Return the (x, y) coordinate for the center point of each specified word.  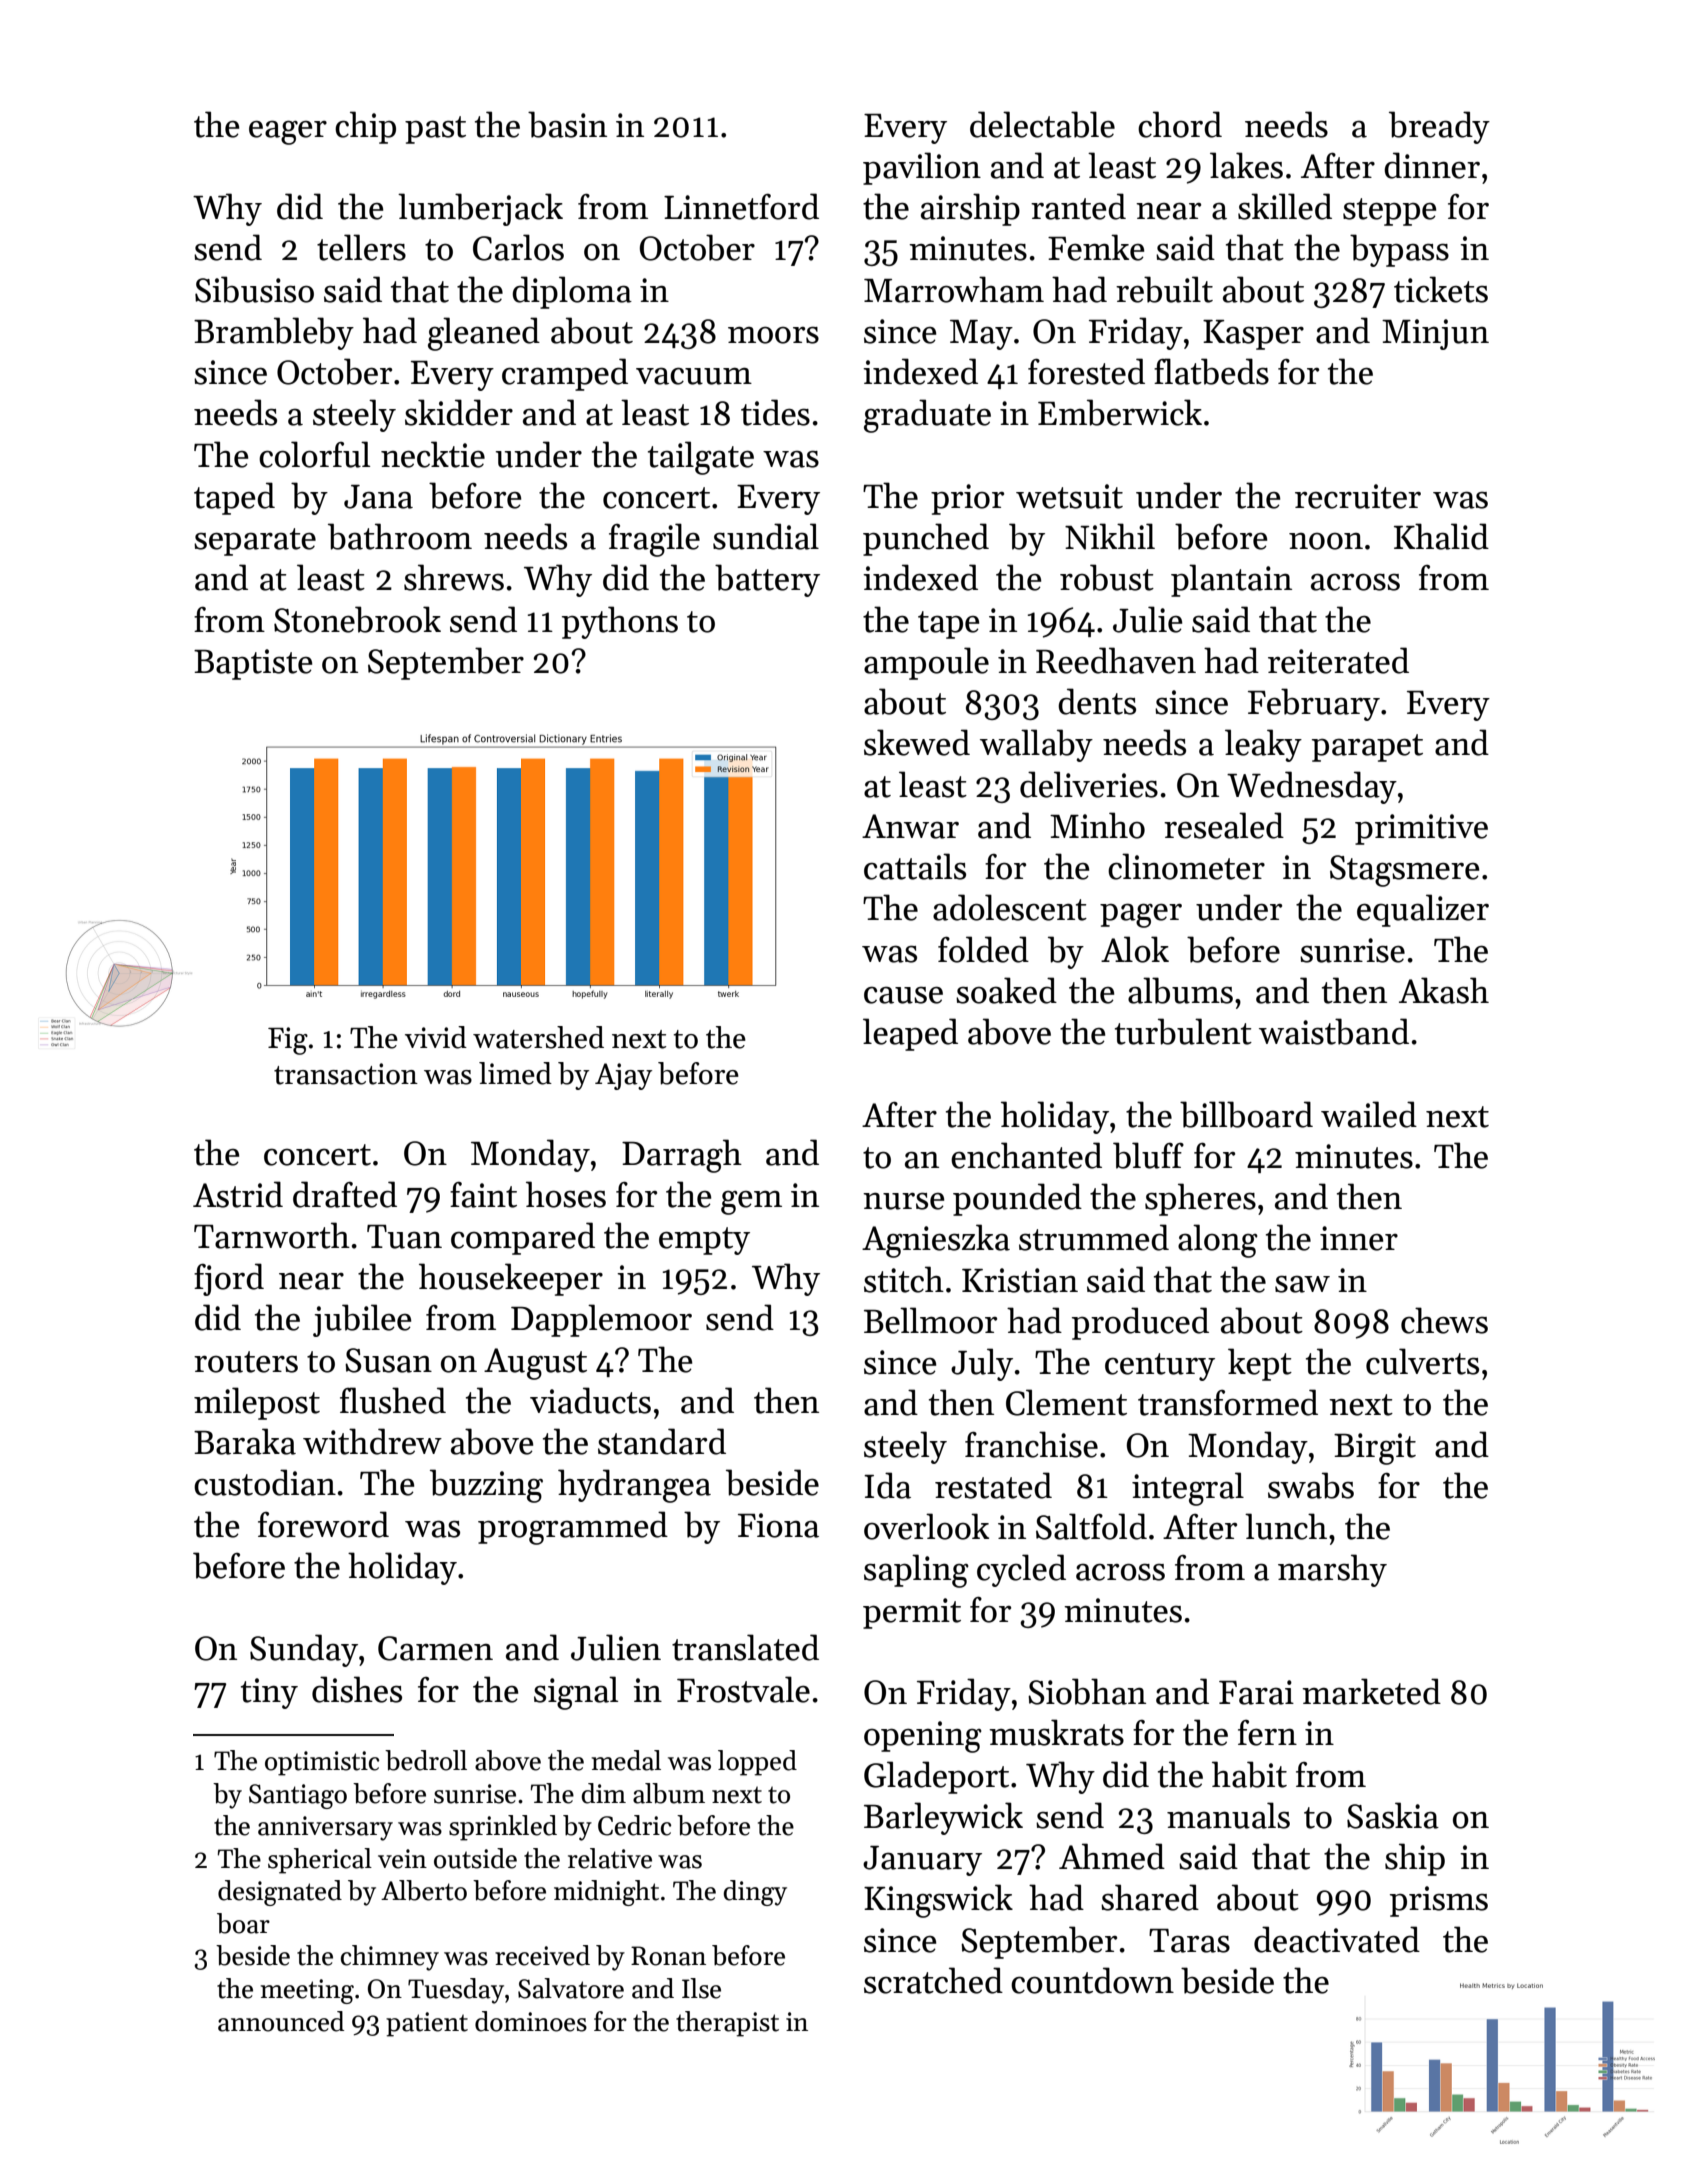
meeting (307, 1991)
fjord (229, 1279)
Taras (1189, 1941)
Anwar (910, 826)
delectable (1042, 124)
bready (1439, 127)
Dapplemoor (601, 1320)
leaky (1263, 745)
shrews (454, 577)
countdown (1092, 1980)
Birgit (1375, 1449)
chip (365, 127)
